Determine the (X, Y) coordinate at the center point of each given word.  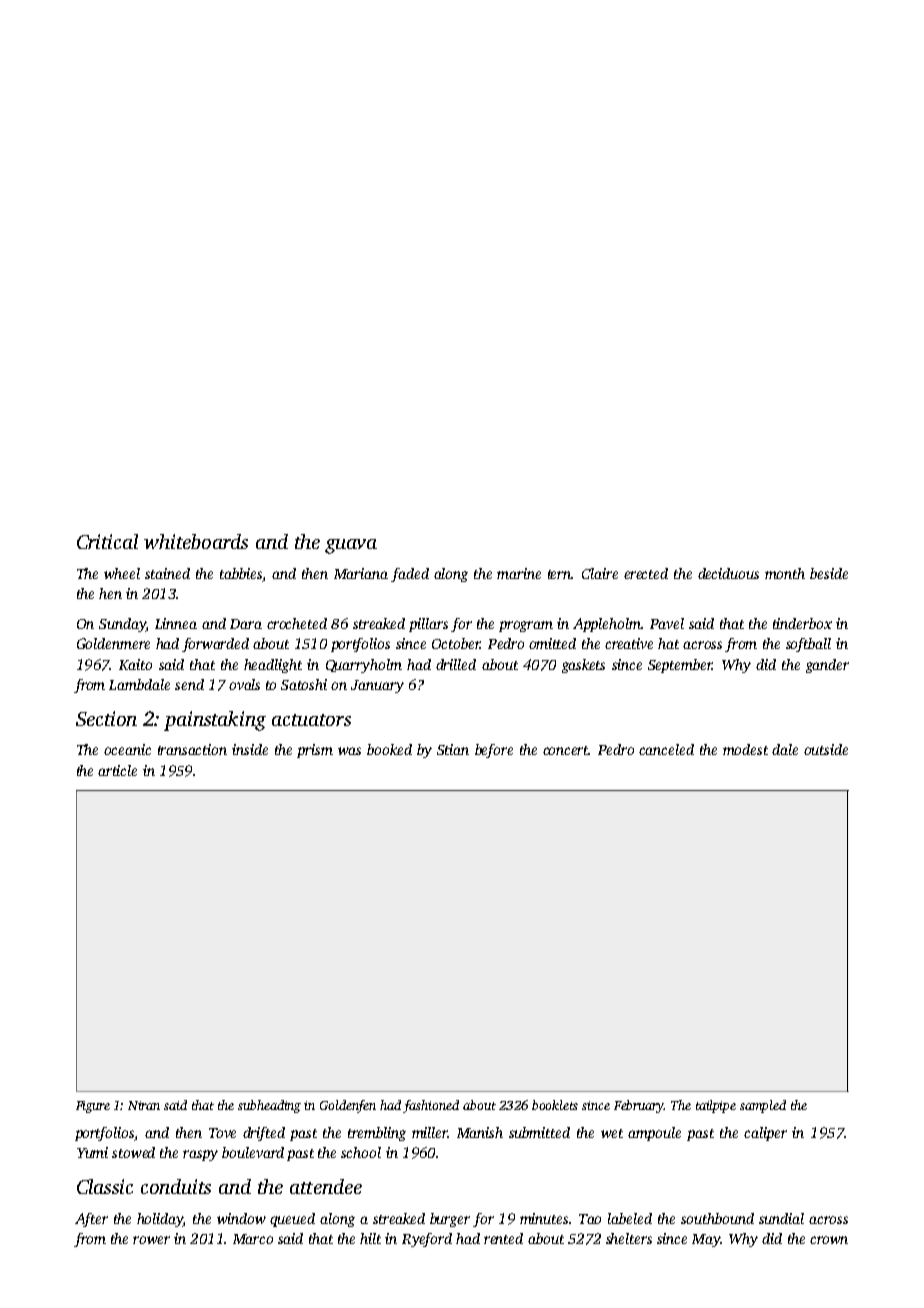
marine (519, 573)
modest (745, 749)
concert (566, 750)
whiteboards (196, 541)
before (494, 751)
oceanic (127, 749)
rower (151, 1240)
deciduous (728, 573)
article (117, 770)
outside (826, 749)
